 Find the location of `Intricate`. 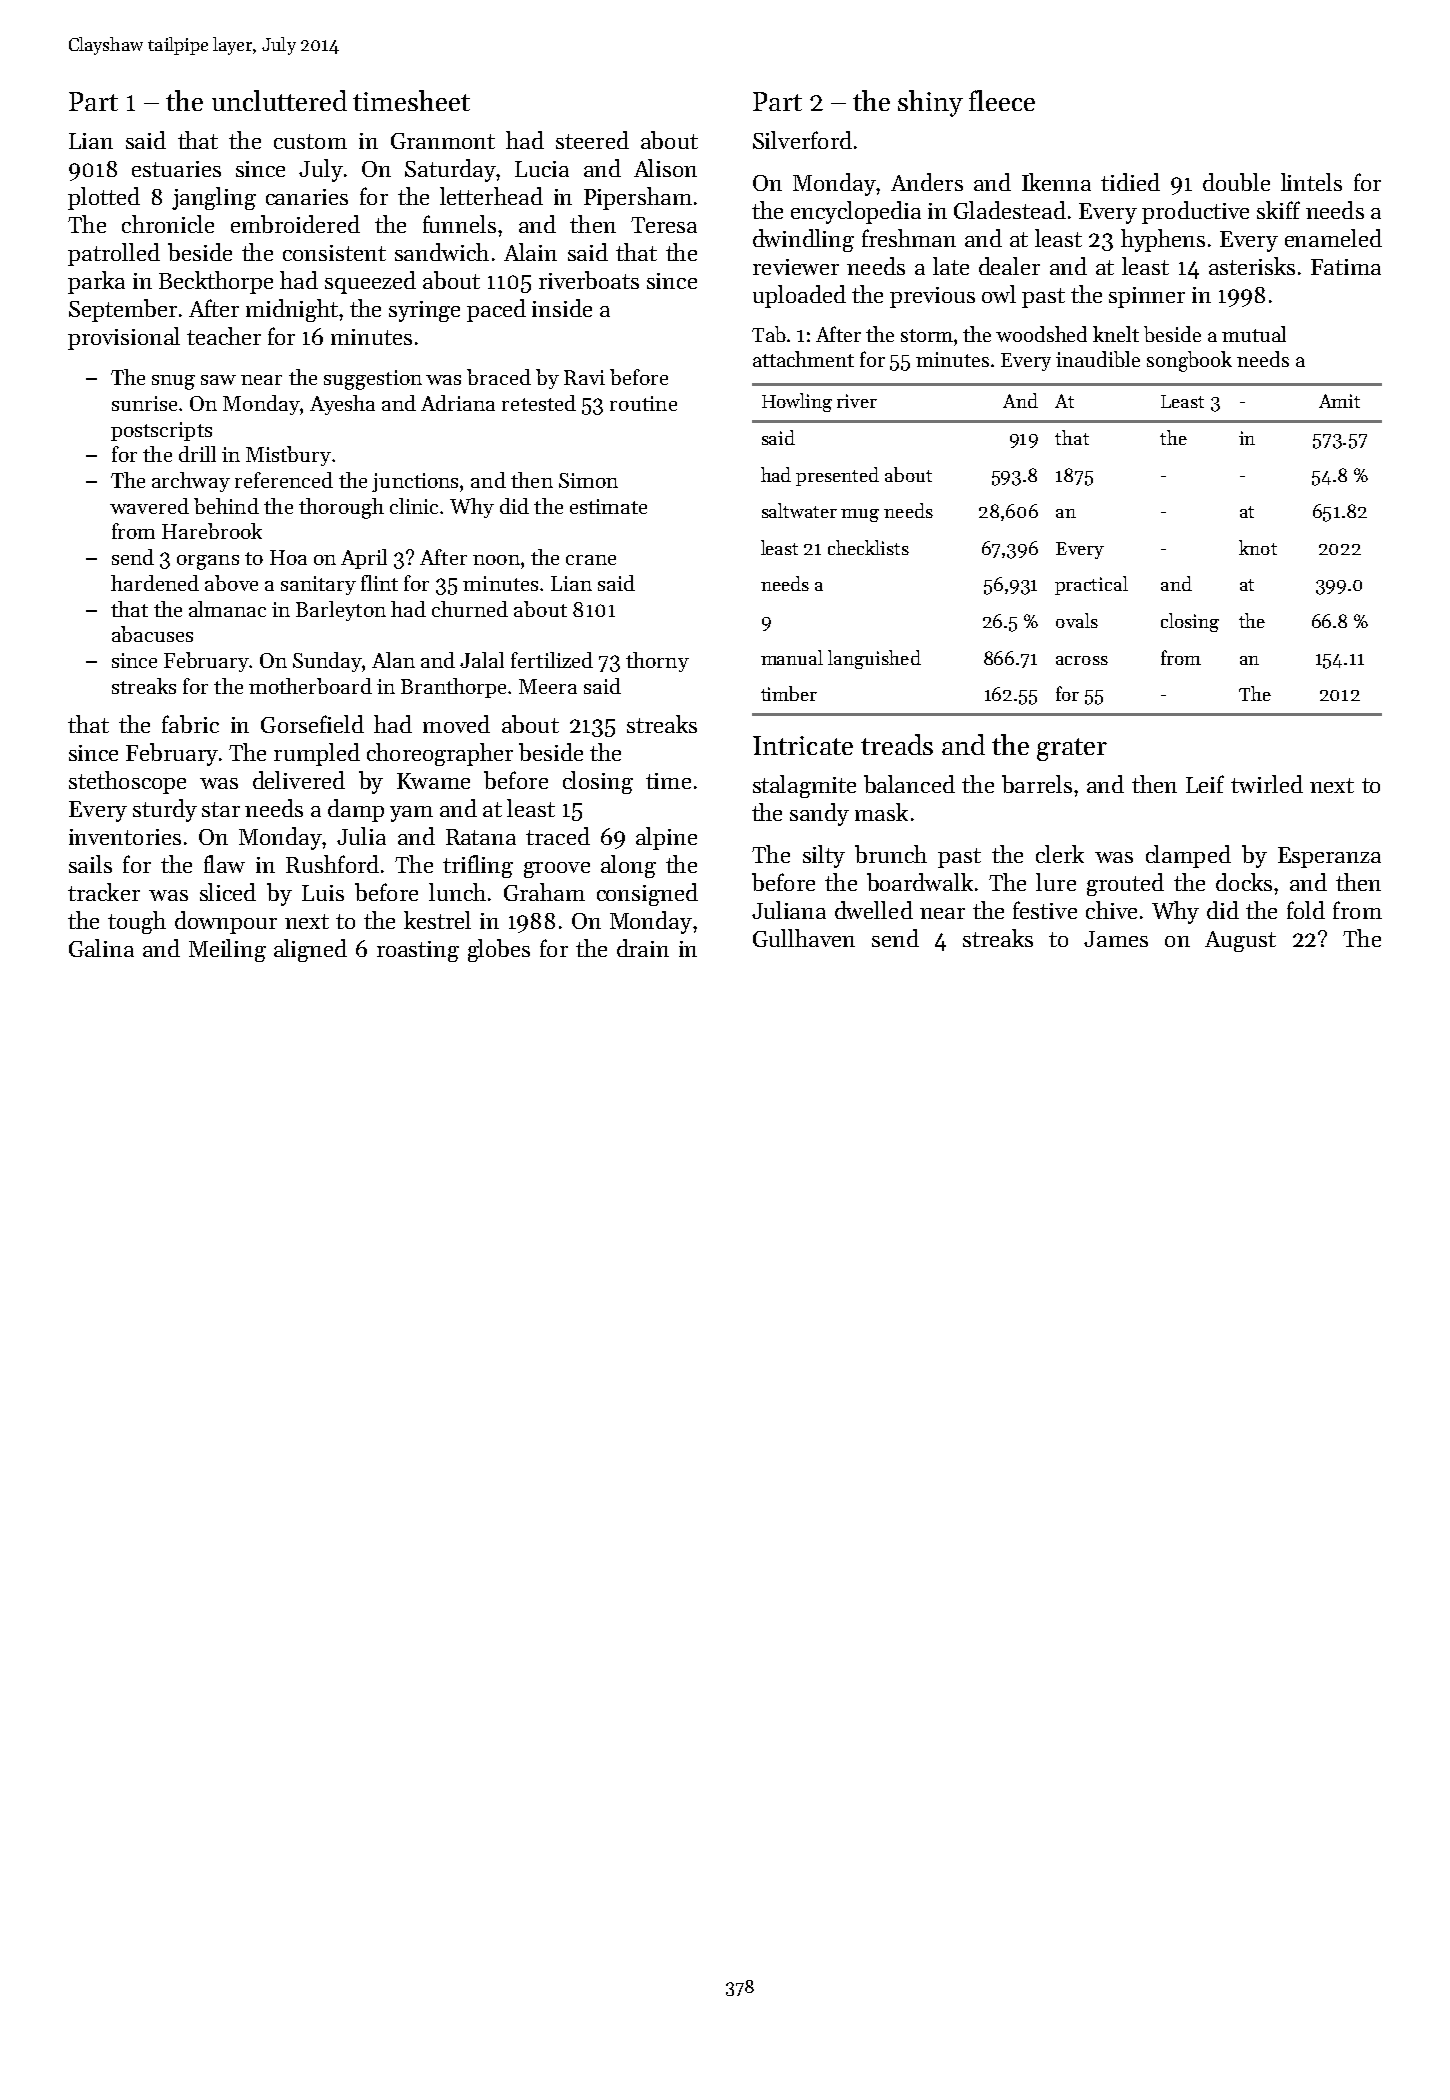

Intricate is located at coordinates (803, 745).
